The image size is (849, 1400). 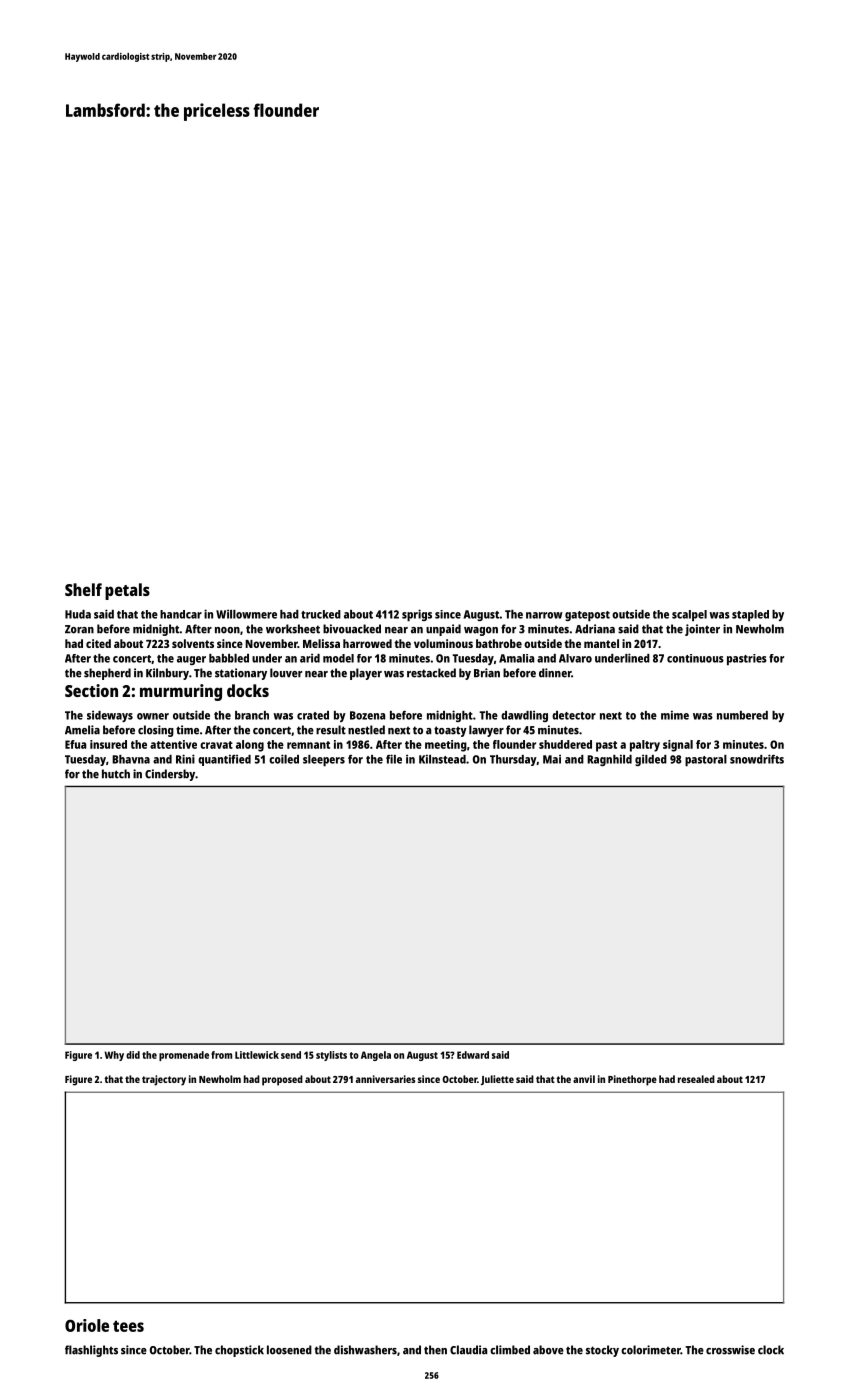 What do you see at coordinates (584, 1079) in the screenshot?
I see `anvil` at bounding box center [584, 1079].
